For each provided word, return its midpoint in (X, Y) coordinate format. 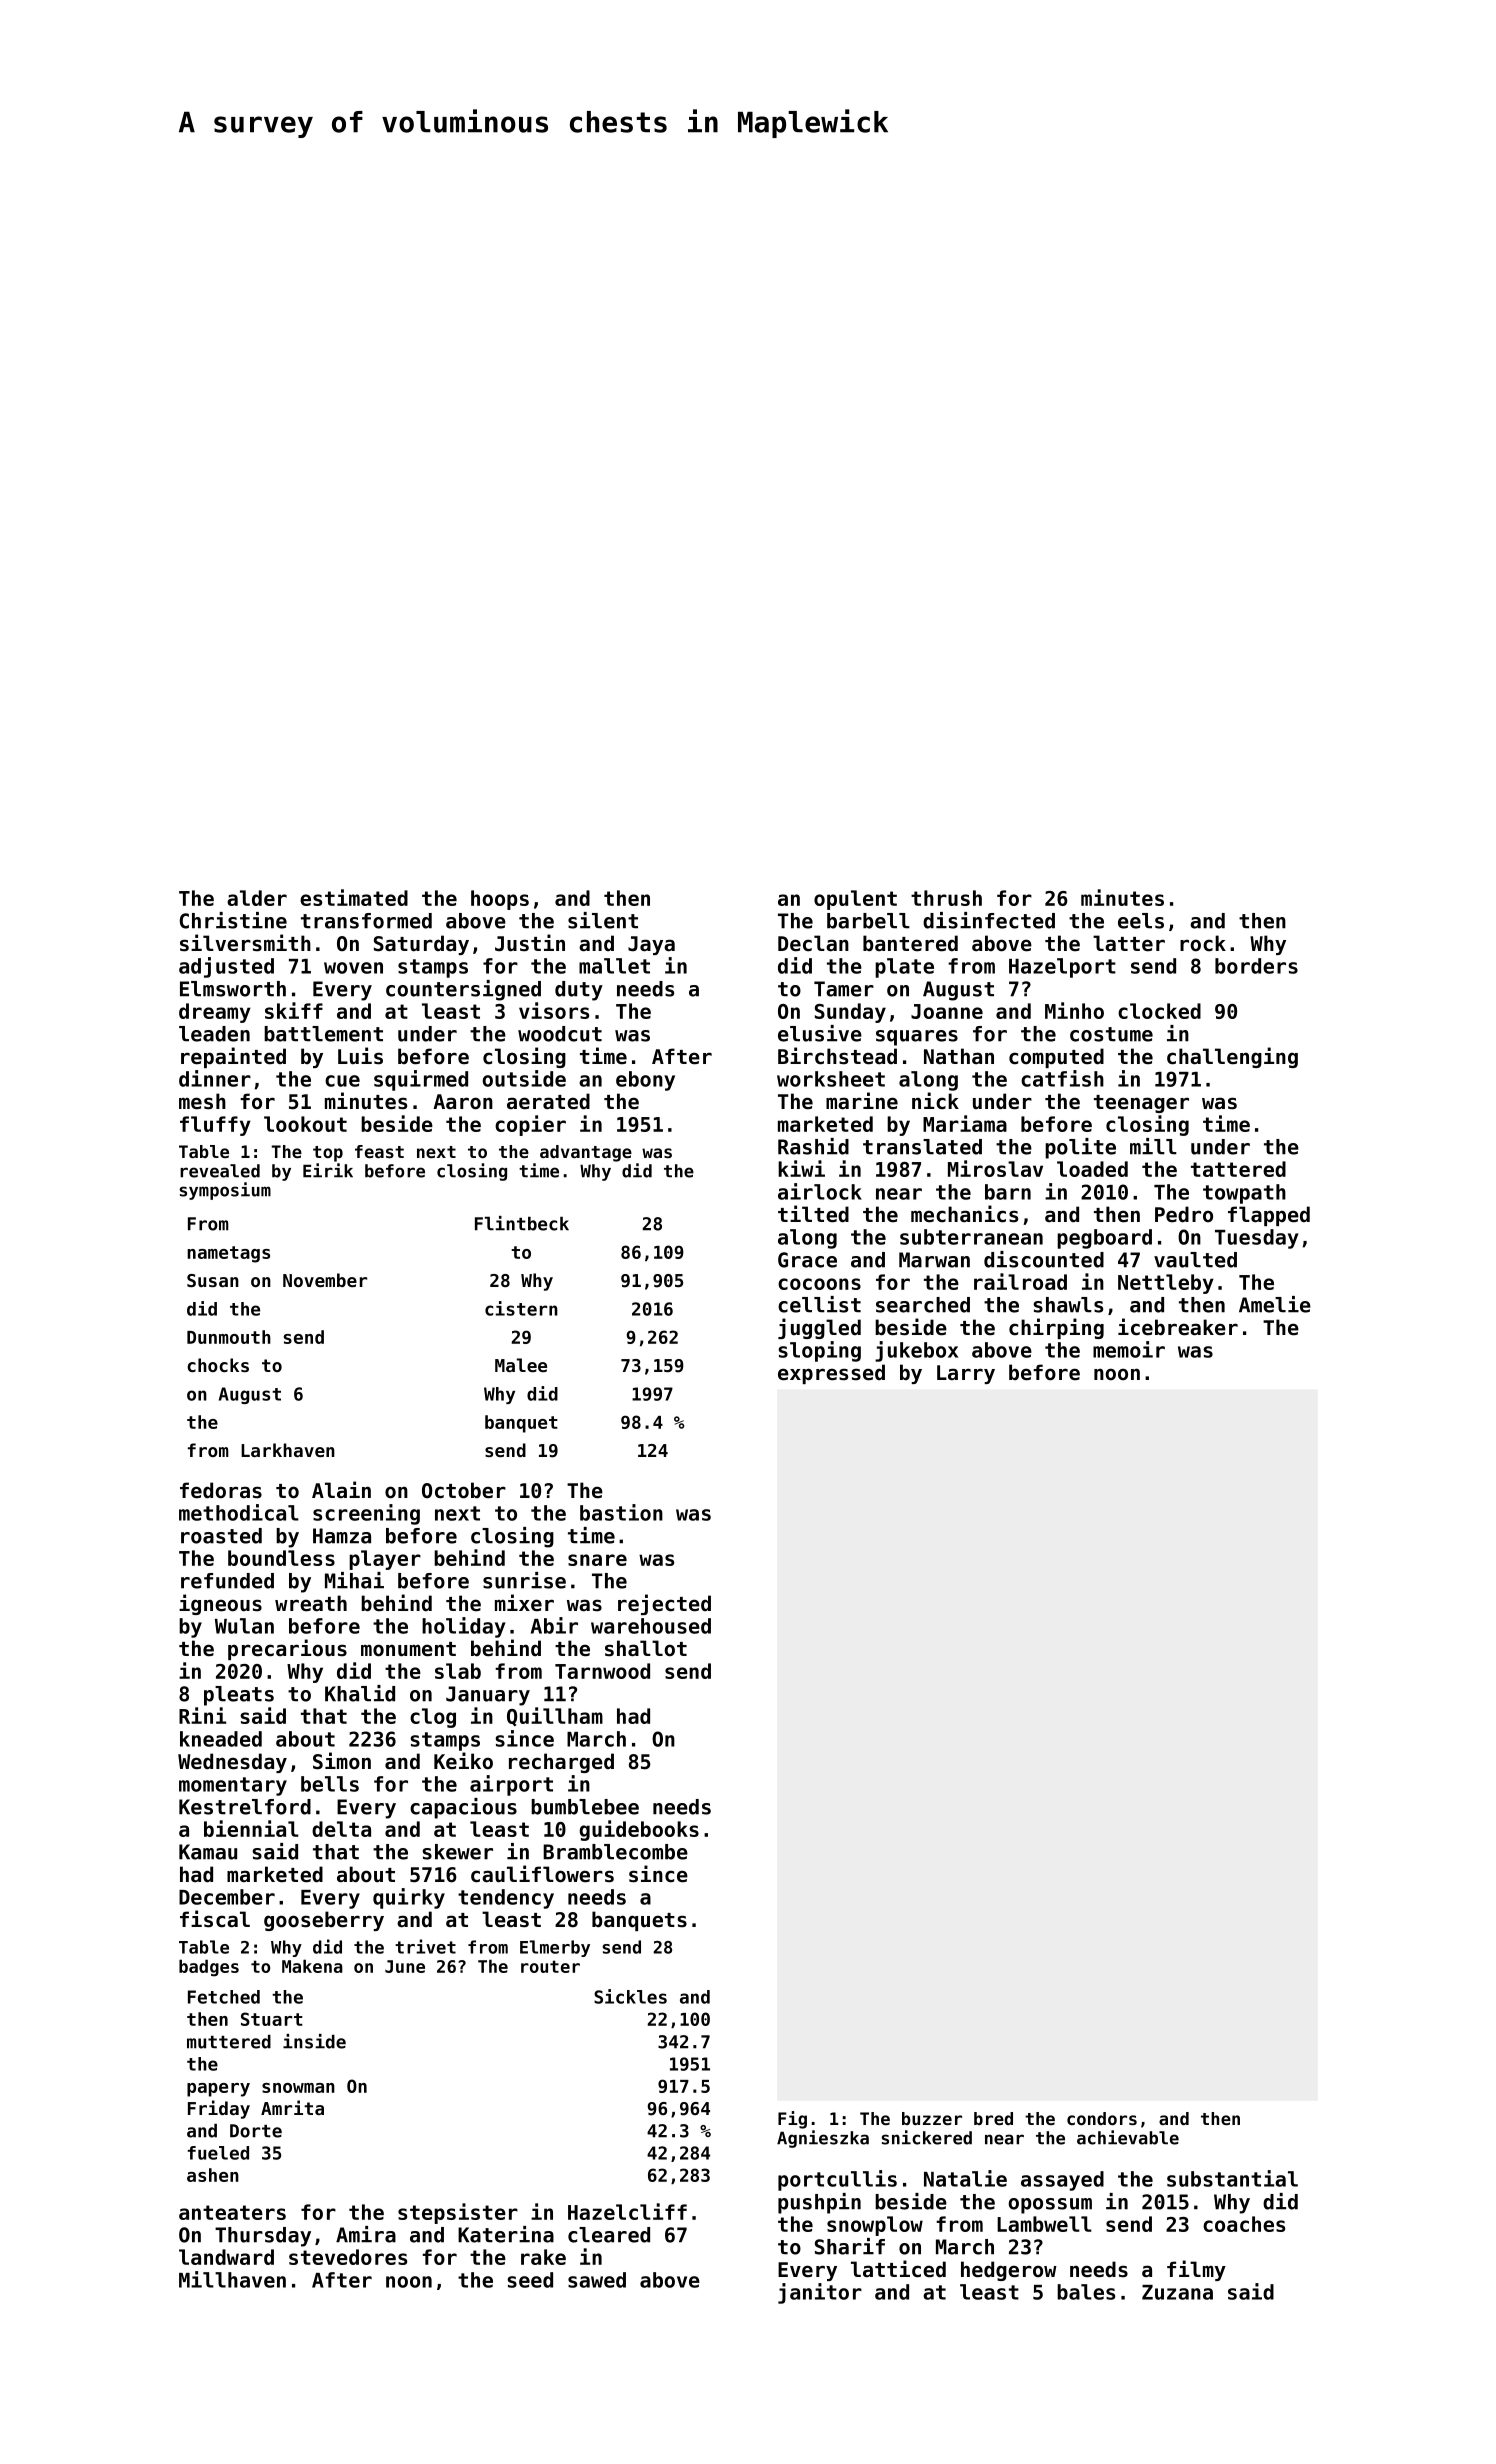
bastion (621, 1512)
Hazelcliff (627, 2211)
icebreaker (1178, 1327)
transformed (366, 921)
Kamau (208, 1852)
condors (1102, 2118)
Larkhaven (288, 1450)
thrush (946, 898)
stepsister (458, 2213)
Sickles (630, 1996)
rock (1203, 943)
